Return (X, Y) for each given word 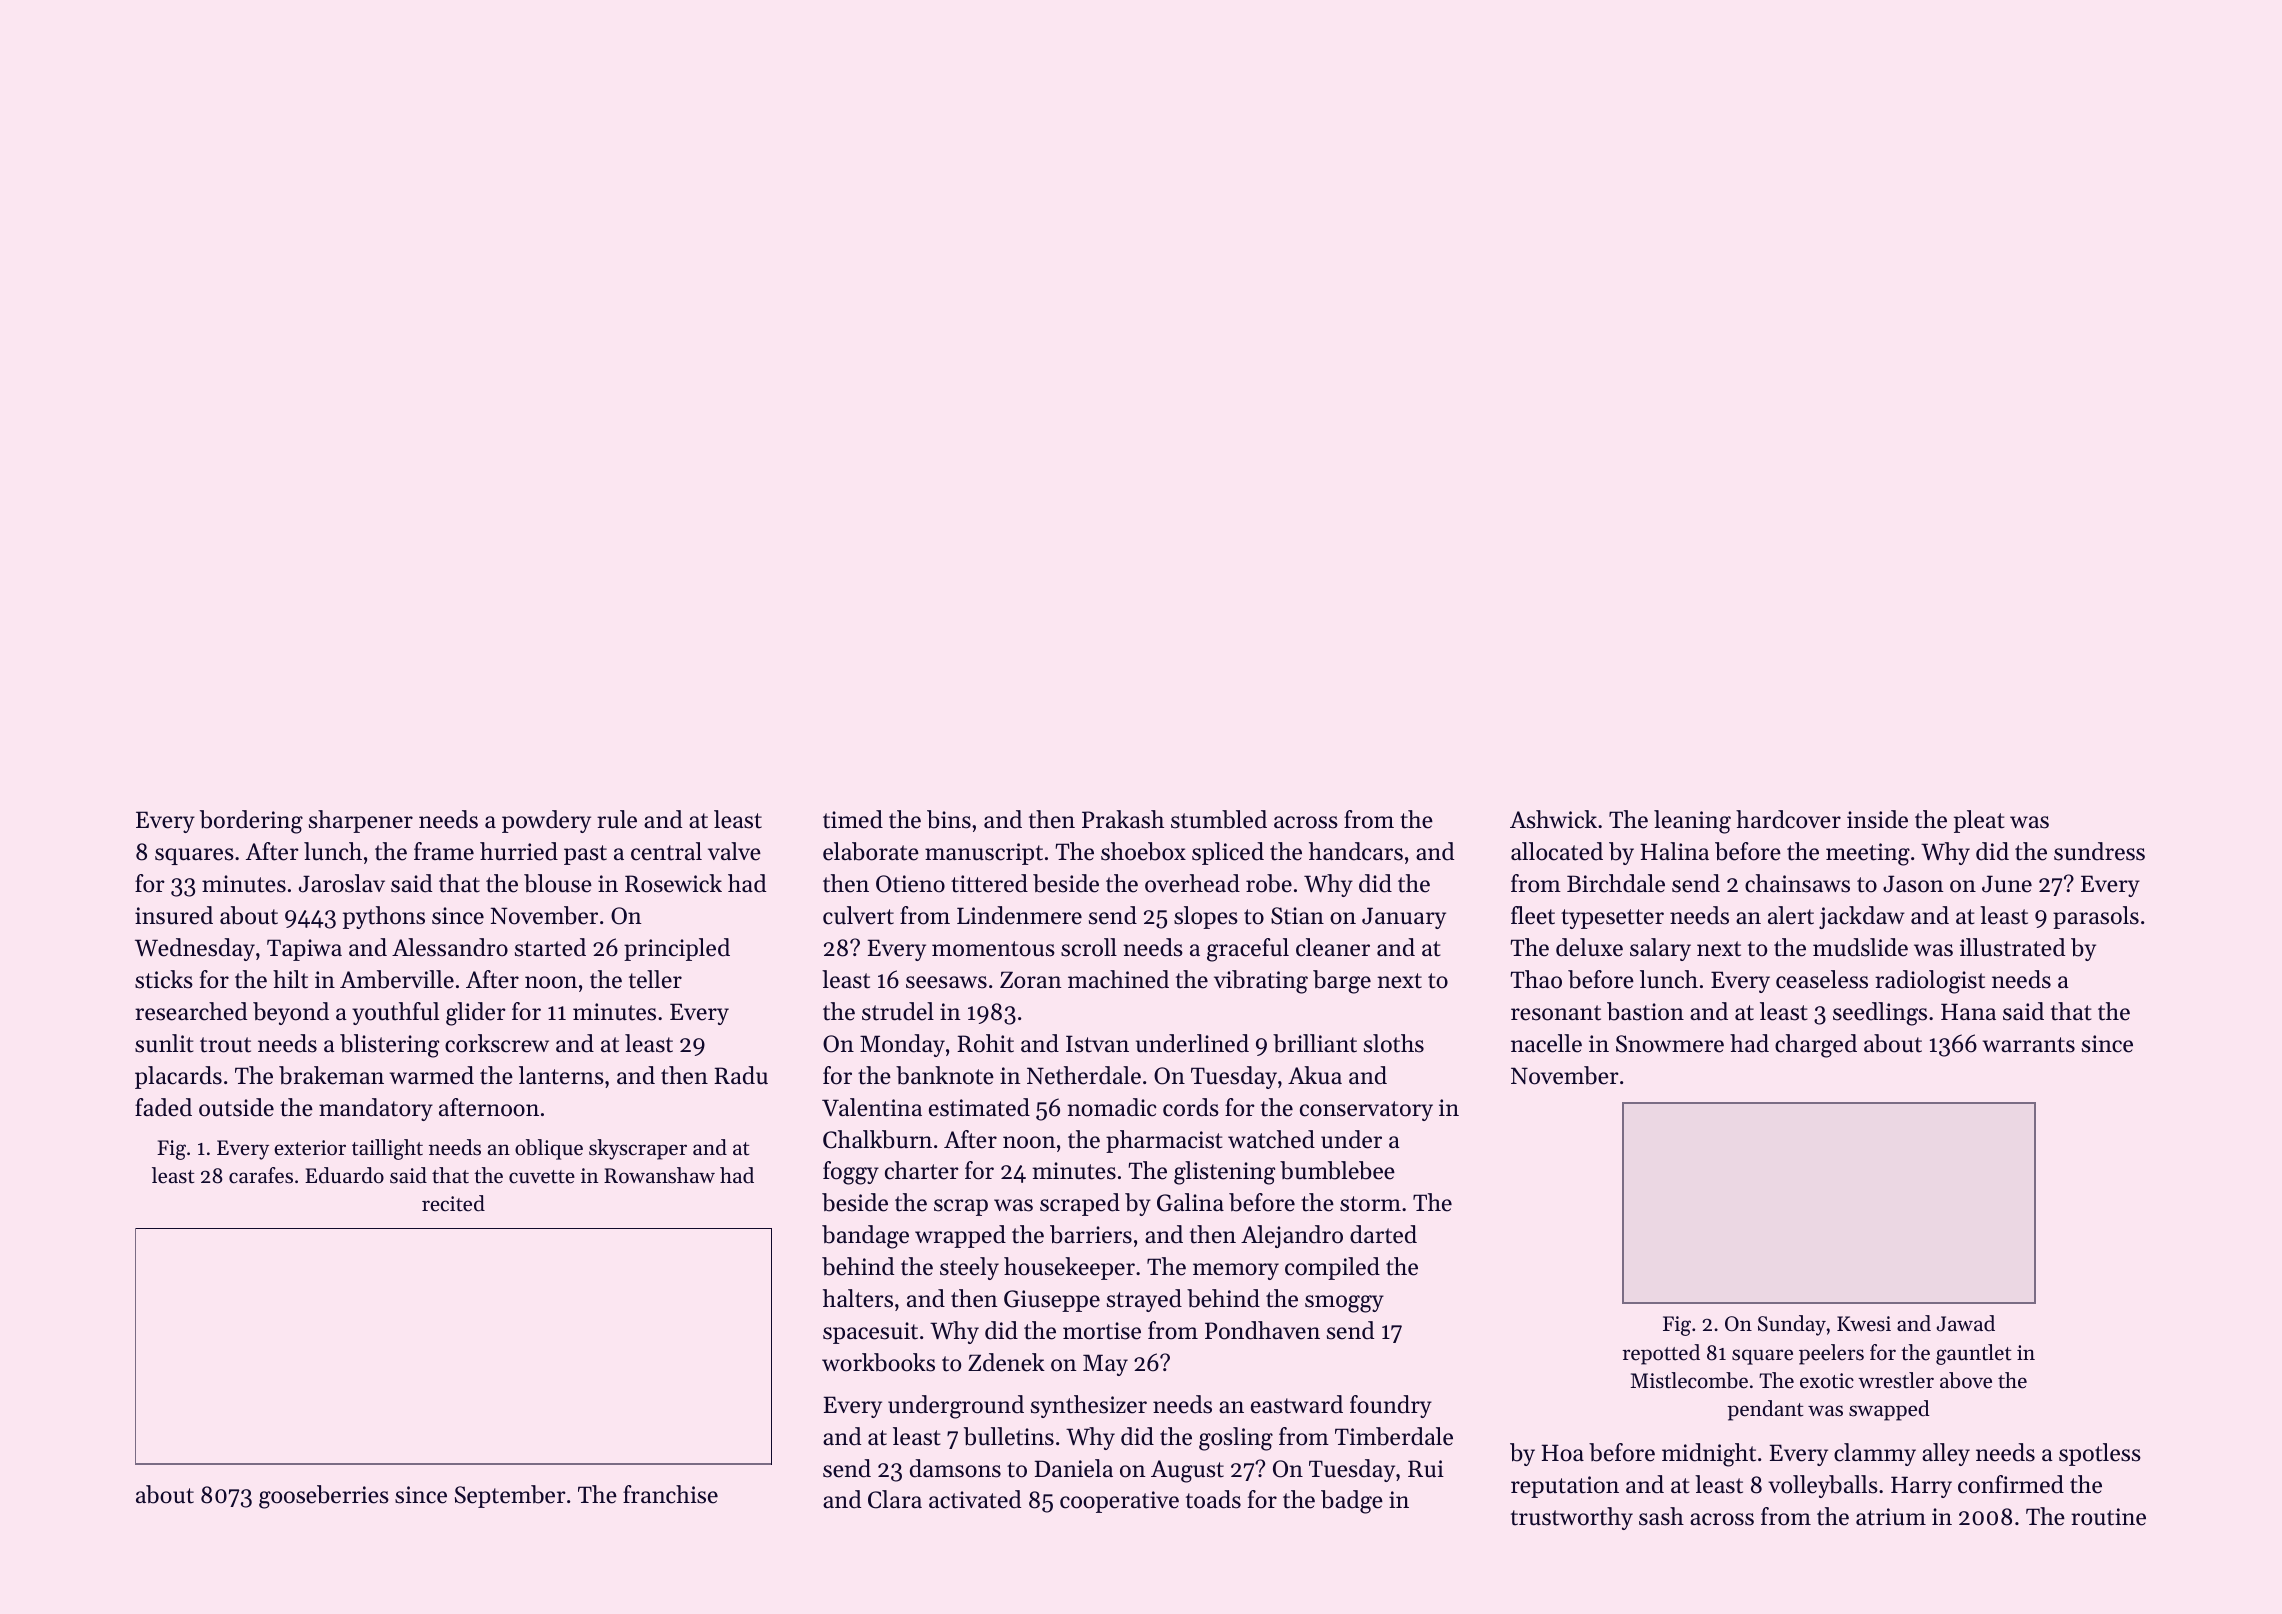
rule (617, 819)
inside (1877, 819)
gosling (1236, 1439)
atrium (1891, 1517)
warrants (2028, 1045)
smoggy (1344, 1304)
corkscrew (497, 1043)
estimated (979, 1107)
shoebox (1143, 851)
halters (858, 1298)
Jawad (1966, 1323)
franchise (670, 1494)
